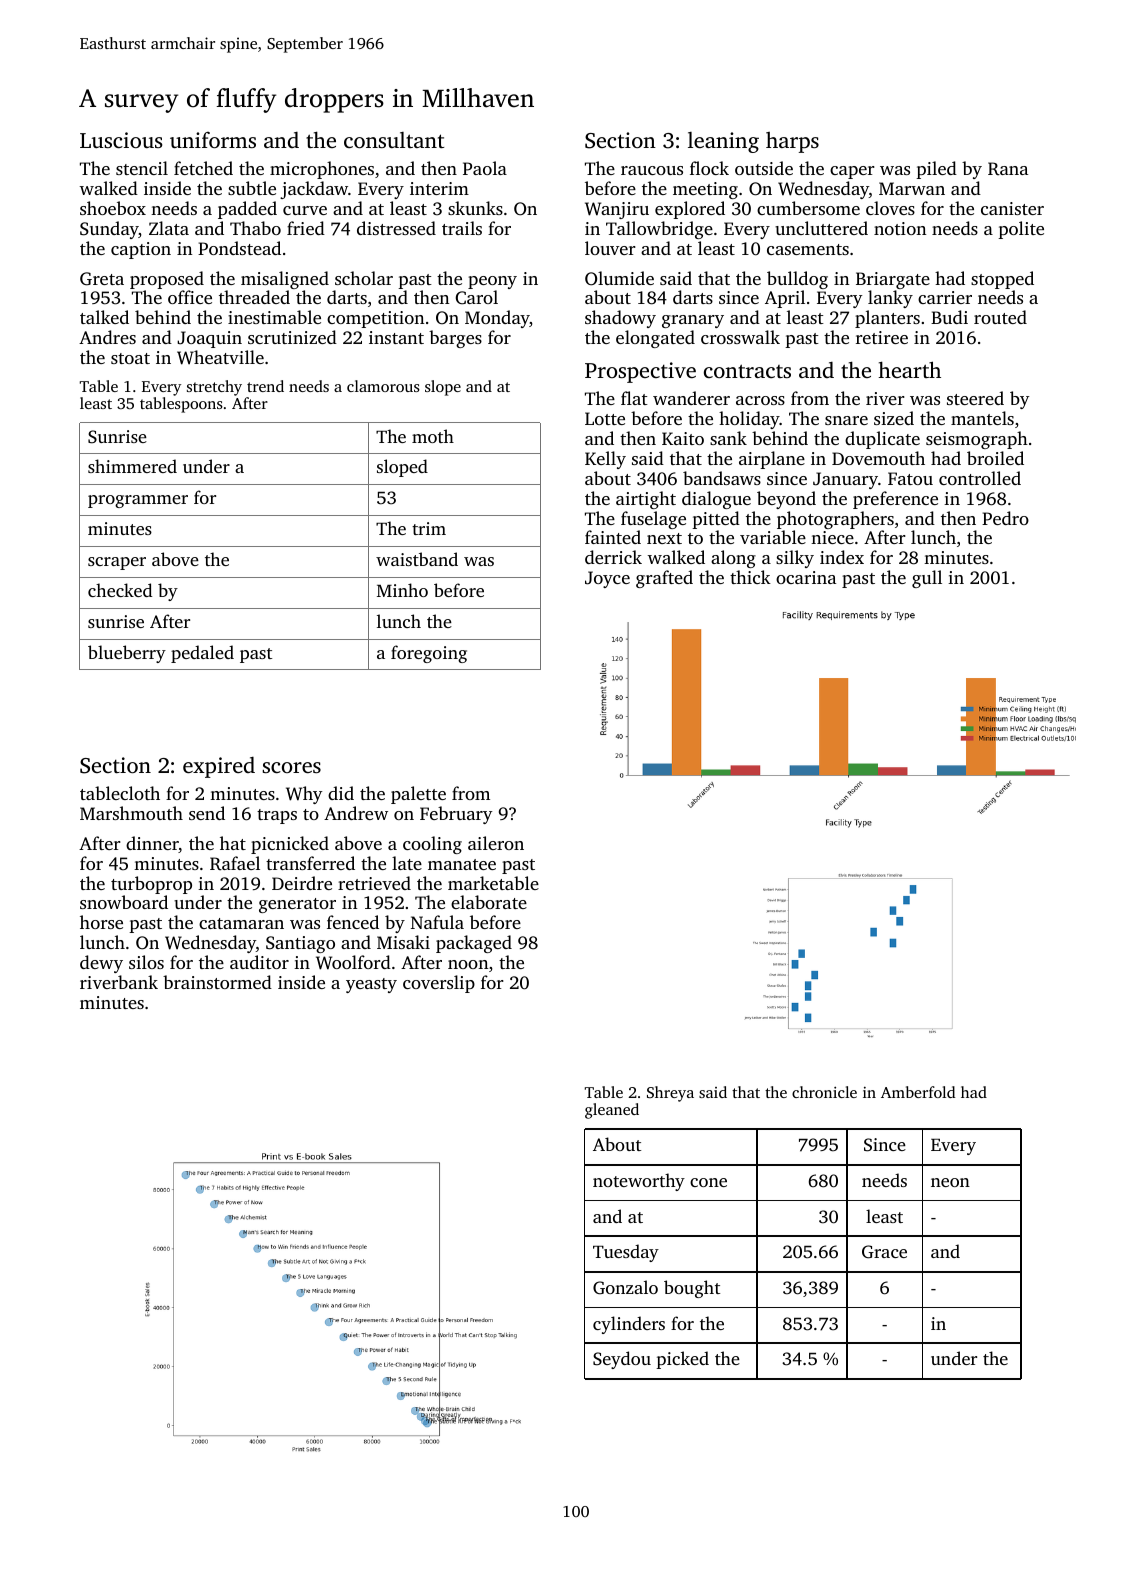 Image resolution: width=1125 pixels, height=1591 pixels. I want to click on expired, so click(219, 767).
